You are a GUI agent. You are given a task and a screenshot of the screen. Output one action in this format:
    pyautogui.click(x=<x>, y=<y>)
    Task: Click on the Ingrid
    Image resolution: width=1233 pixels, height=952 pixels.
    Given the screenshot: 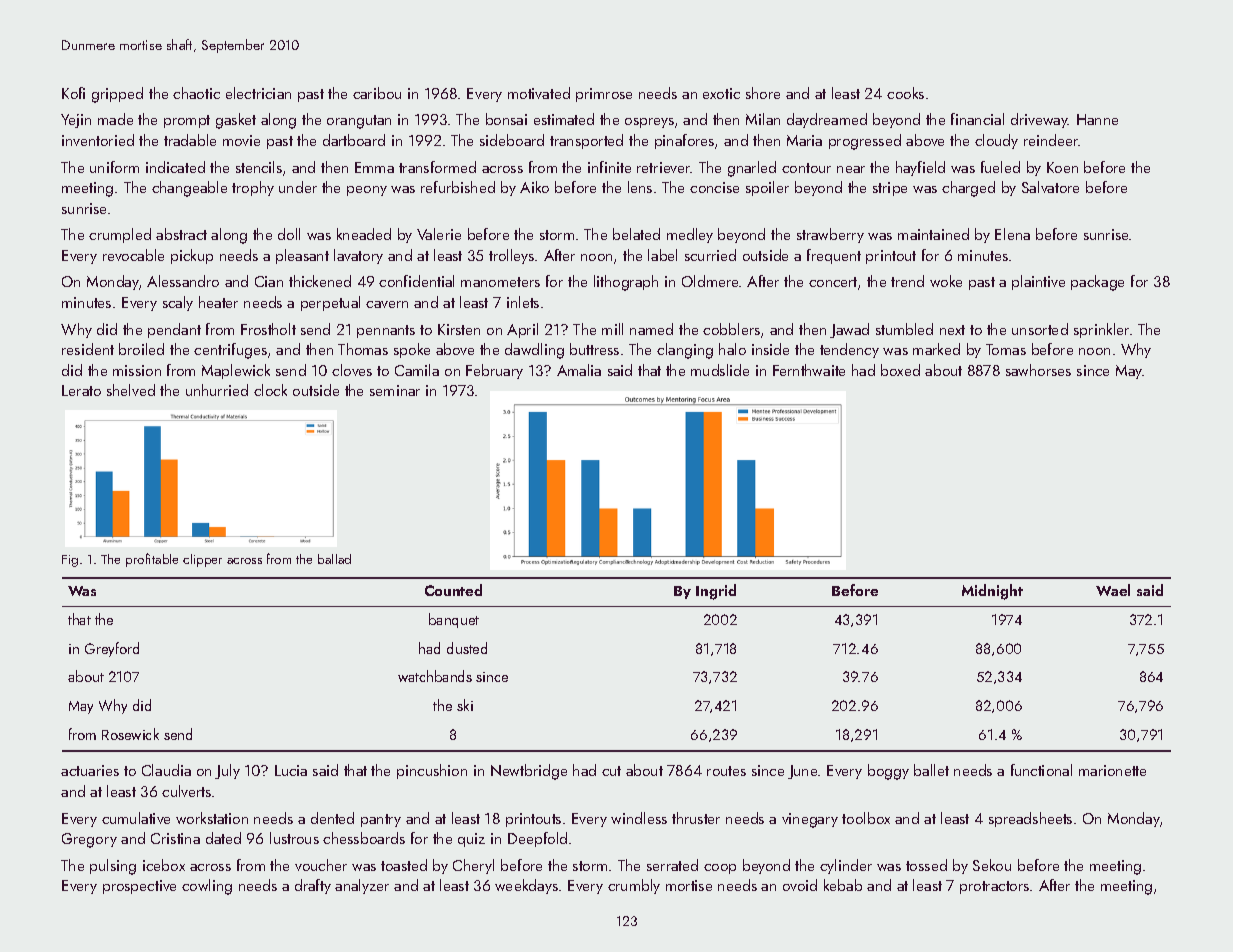 What is the action you would take?
    pyautogui.click(x=716, y=592)
